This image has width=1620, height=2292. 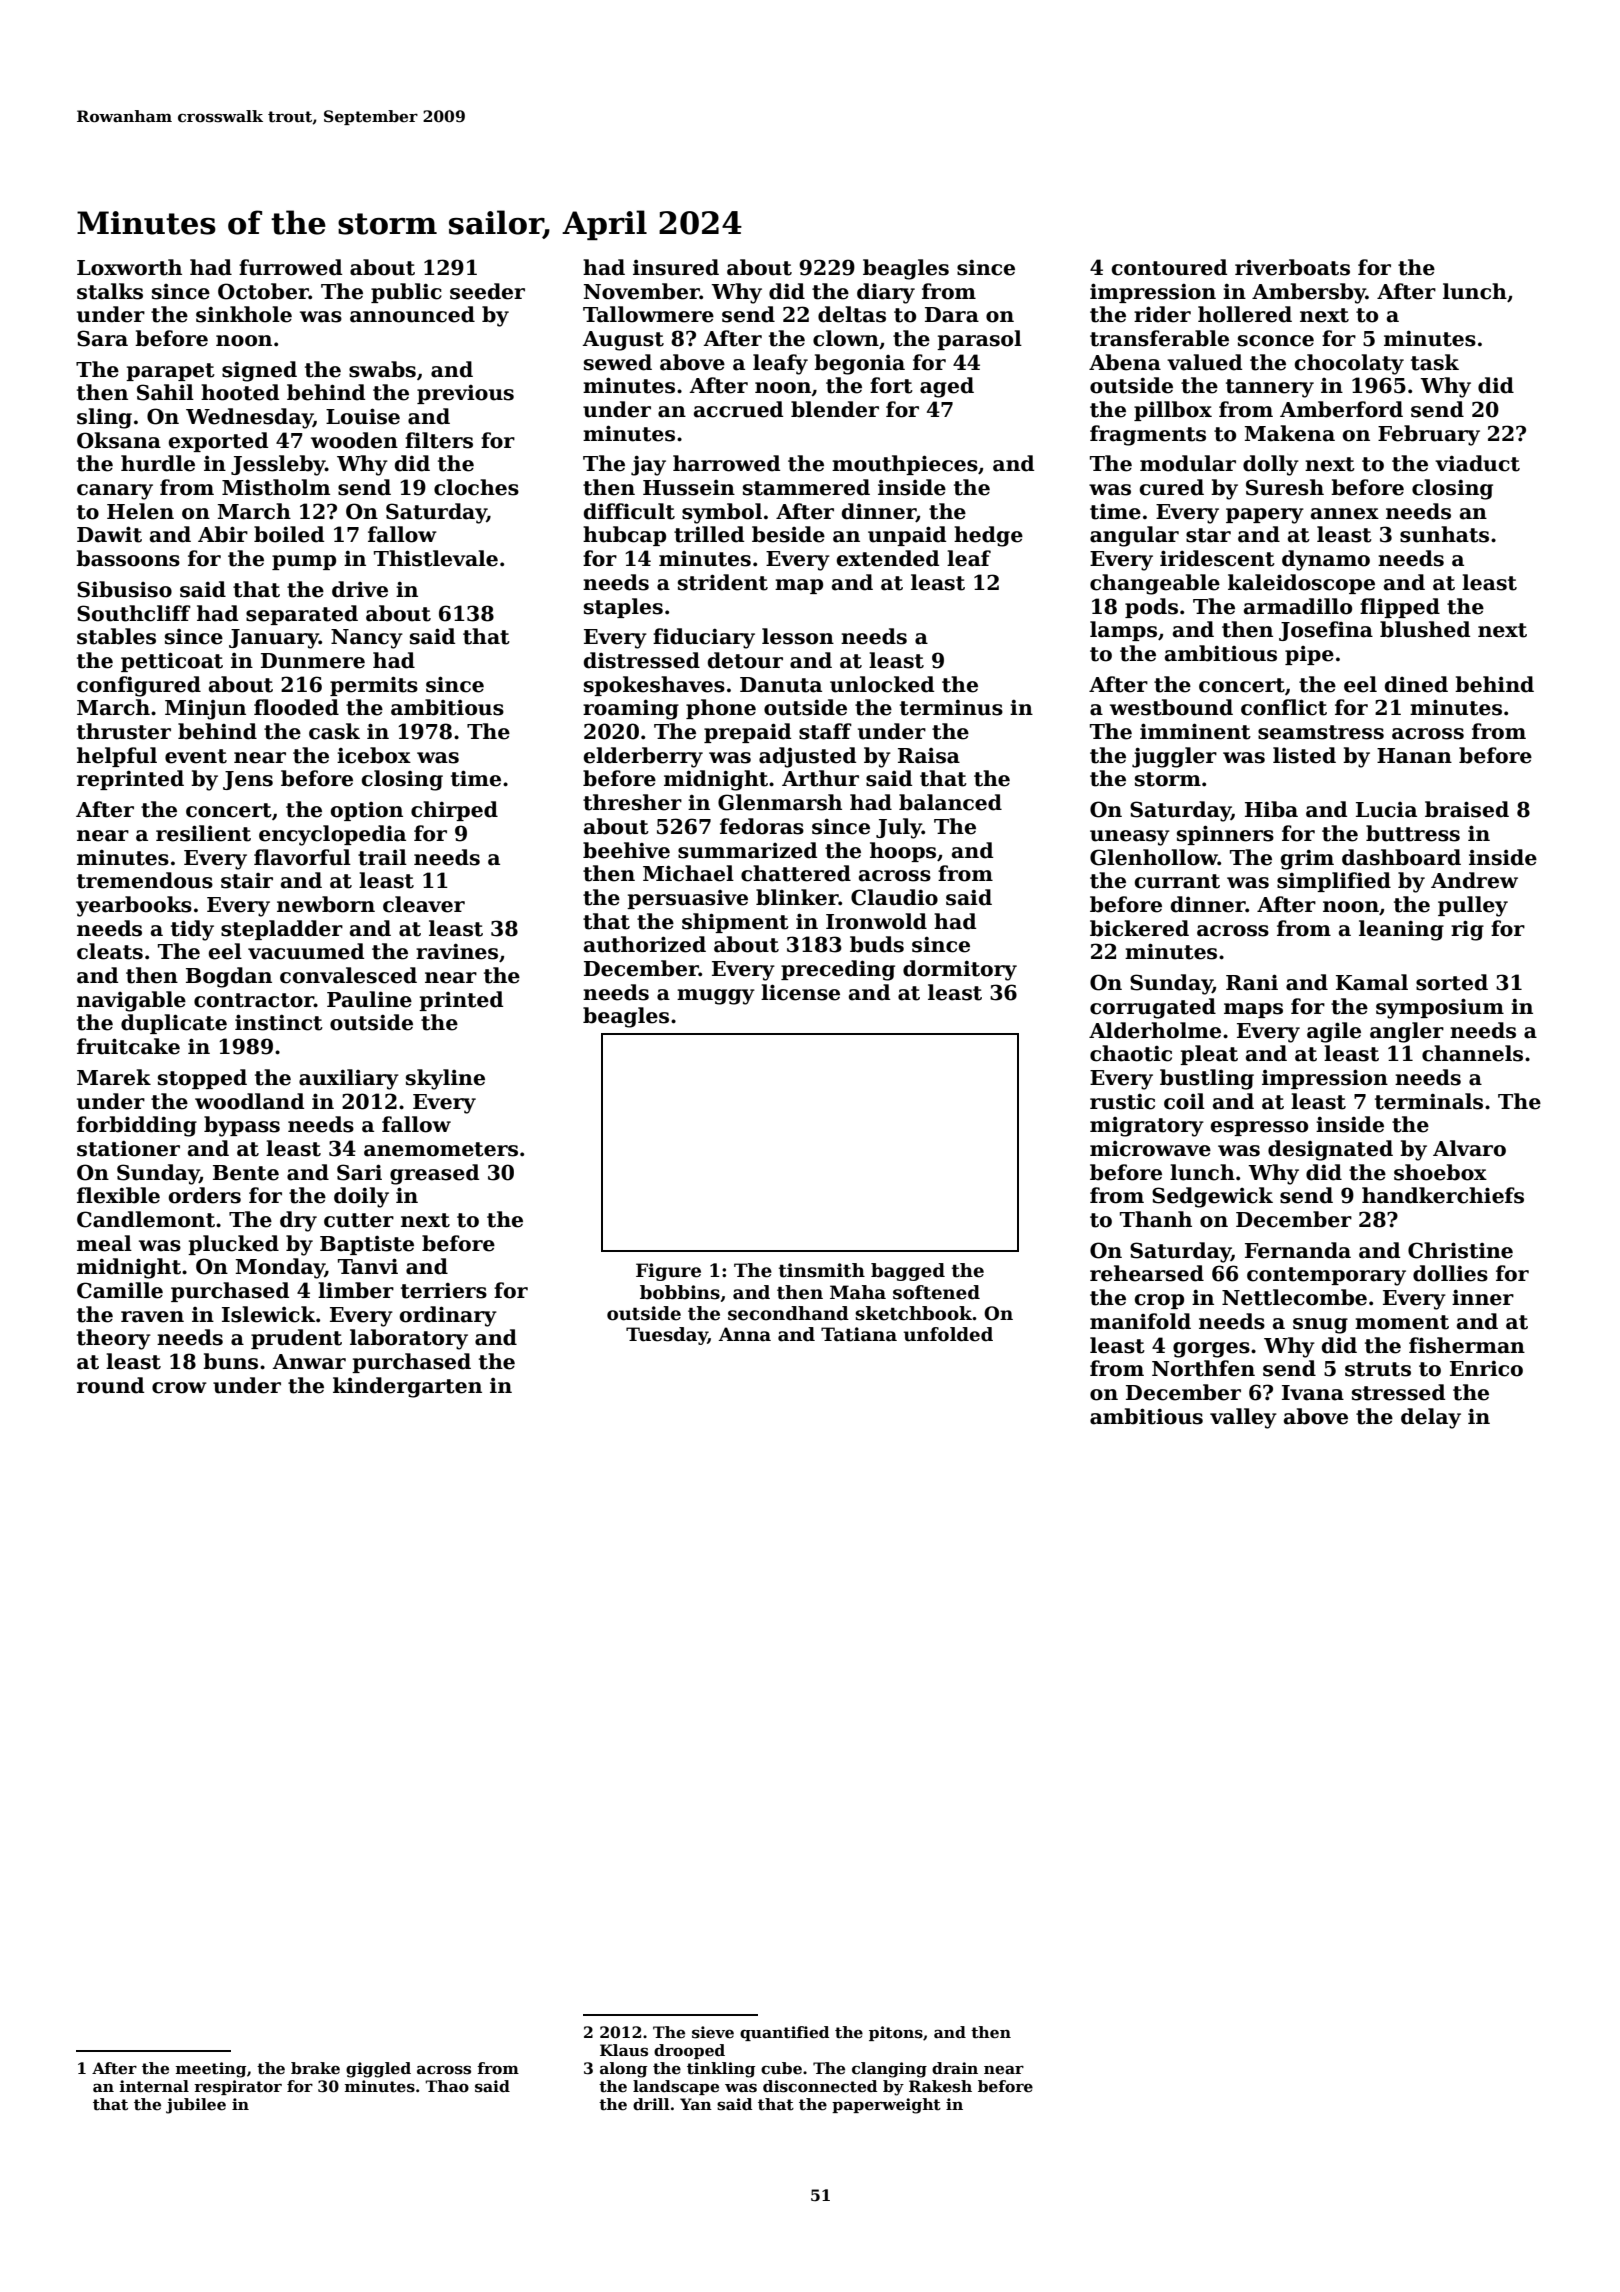 What do you see at coordinates (407, 1387) in the image?
I see `kindergarten` at bounding box center [407, 1387].
